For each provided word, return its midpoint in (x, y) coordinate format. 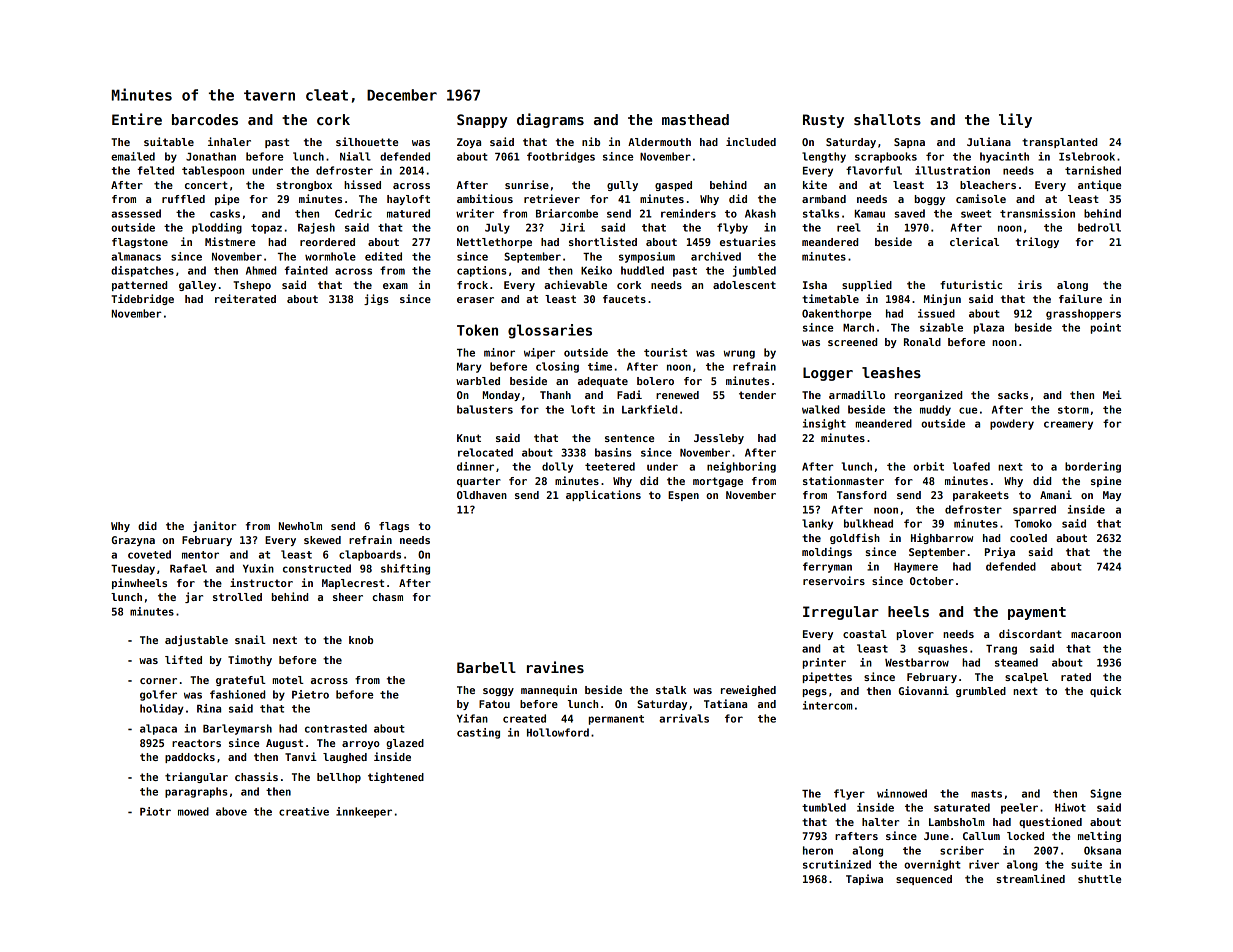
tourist (665, 352)
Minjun (942, 299)
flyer (849, 794)
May (1112, 496)
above (231, 811)
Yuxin (258, 568)
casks (225, 213)
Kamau (870, 214)
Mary (469, 368)
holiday (162, 709)
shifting (405, 569)
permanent (616, 720)
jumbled (754, 271)
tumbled (824, 807)
